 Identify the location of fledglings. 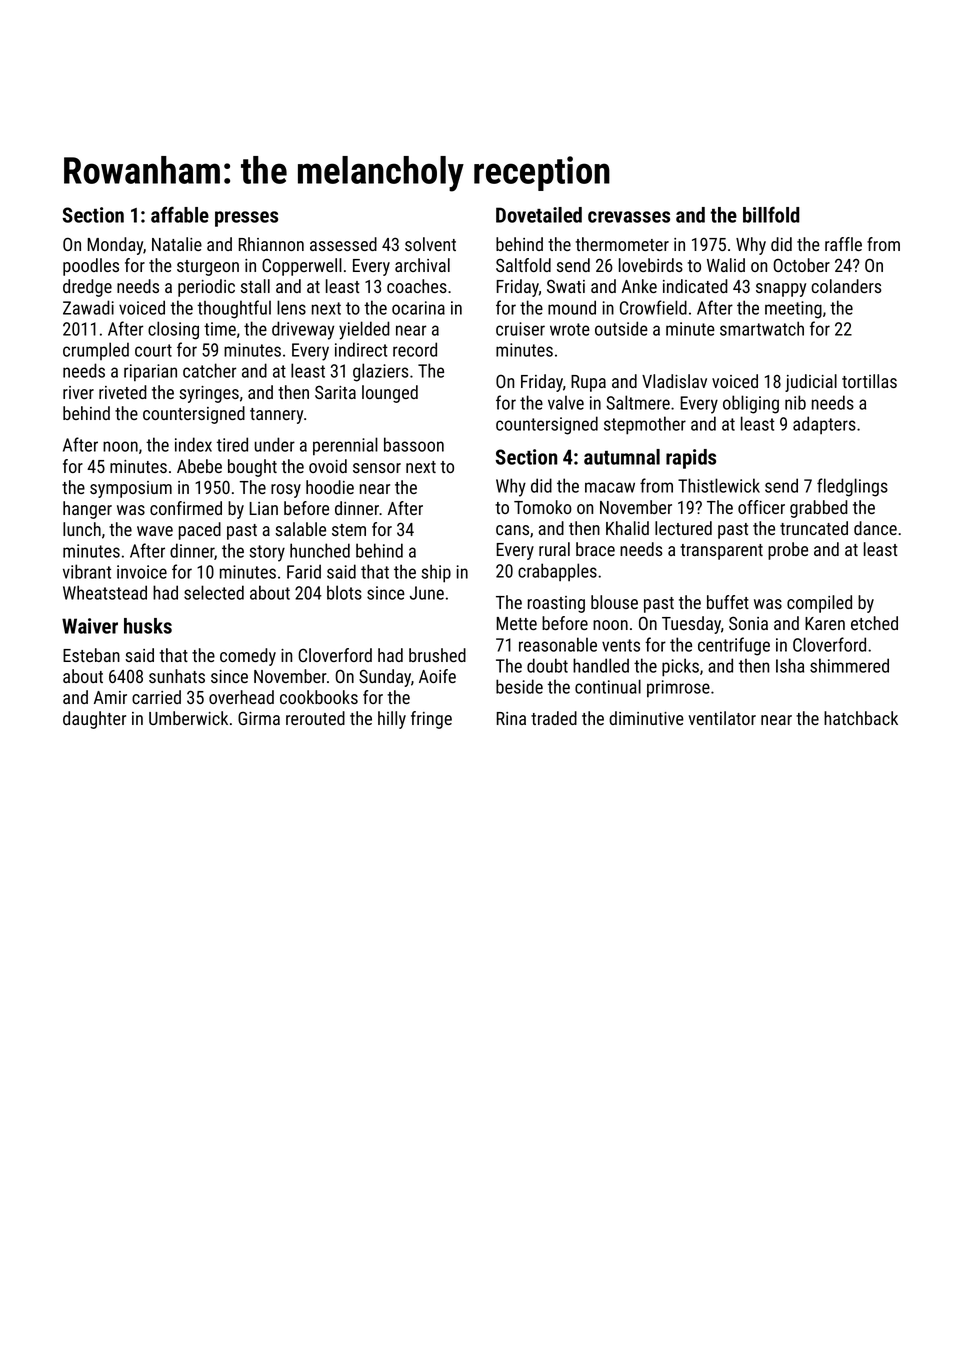
(852, 487).
